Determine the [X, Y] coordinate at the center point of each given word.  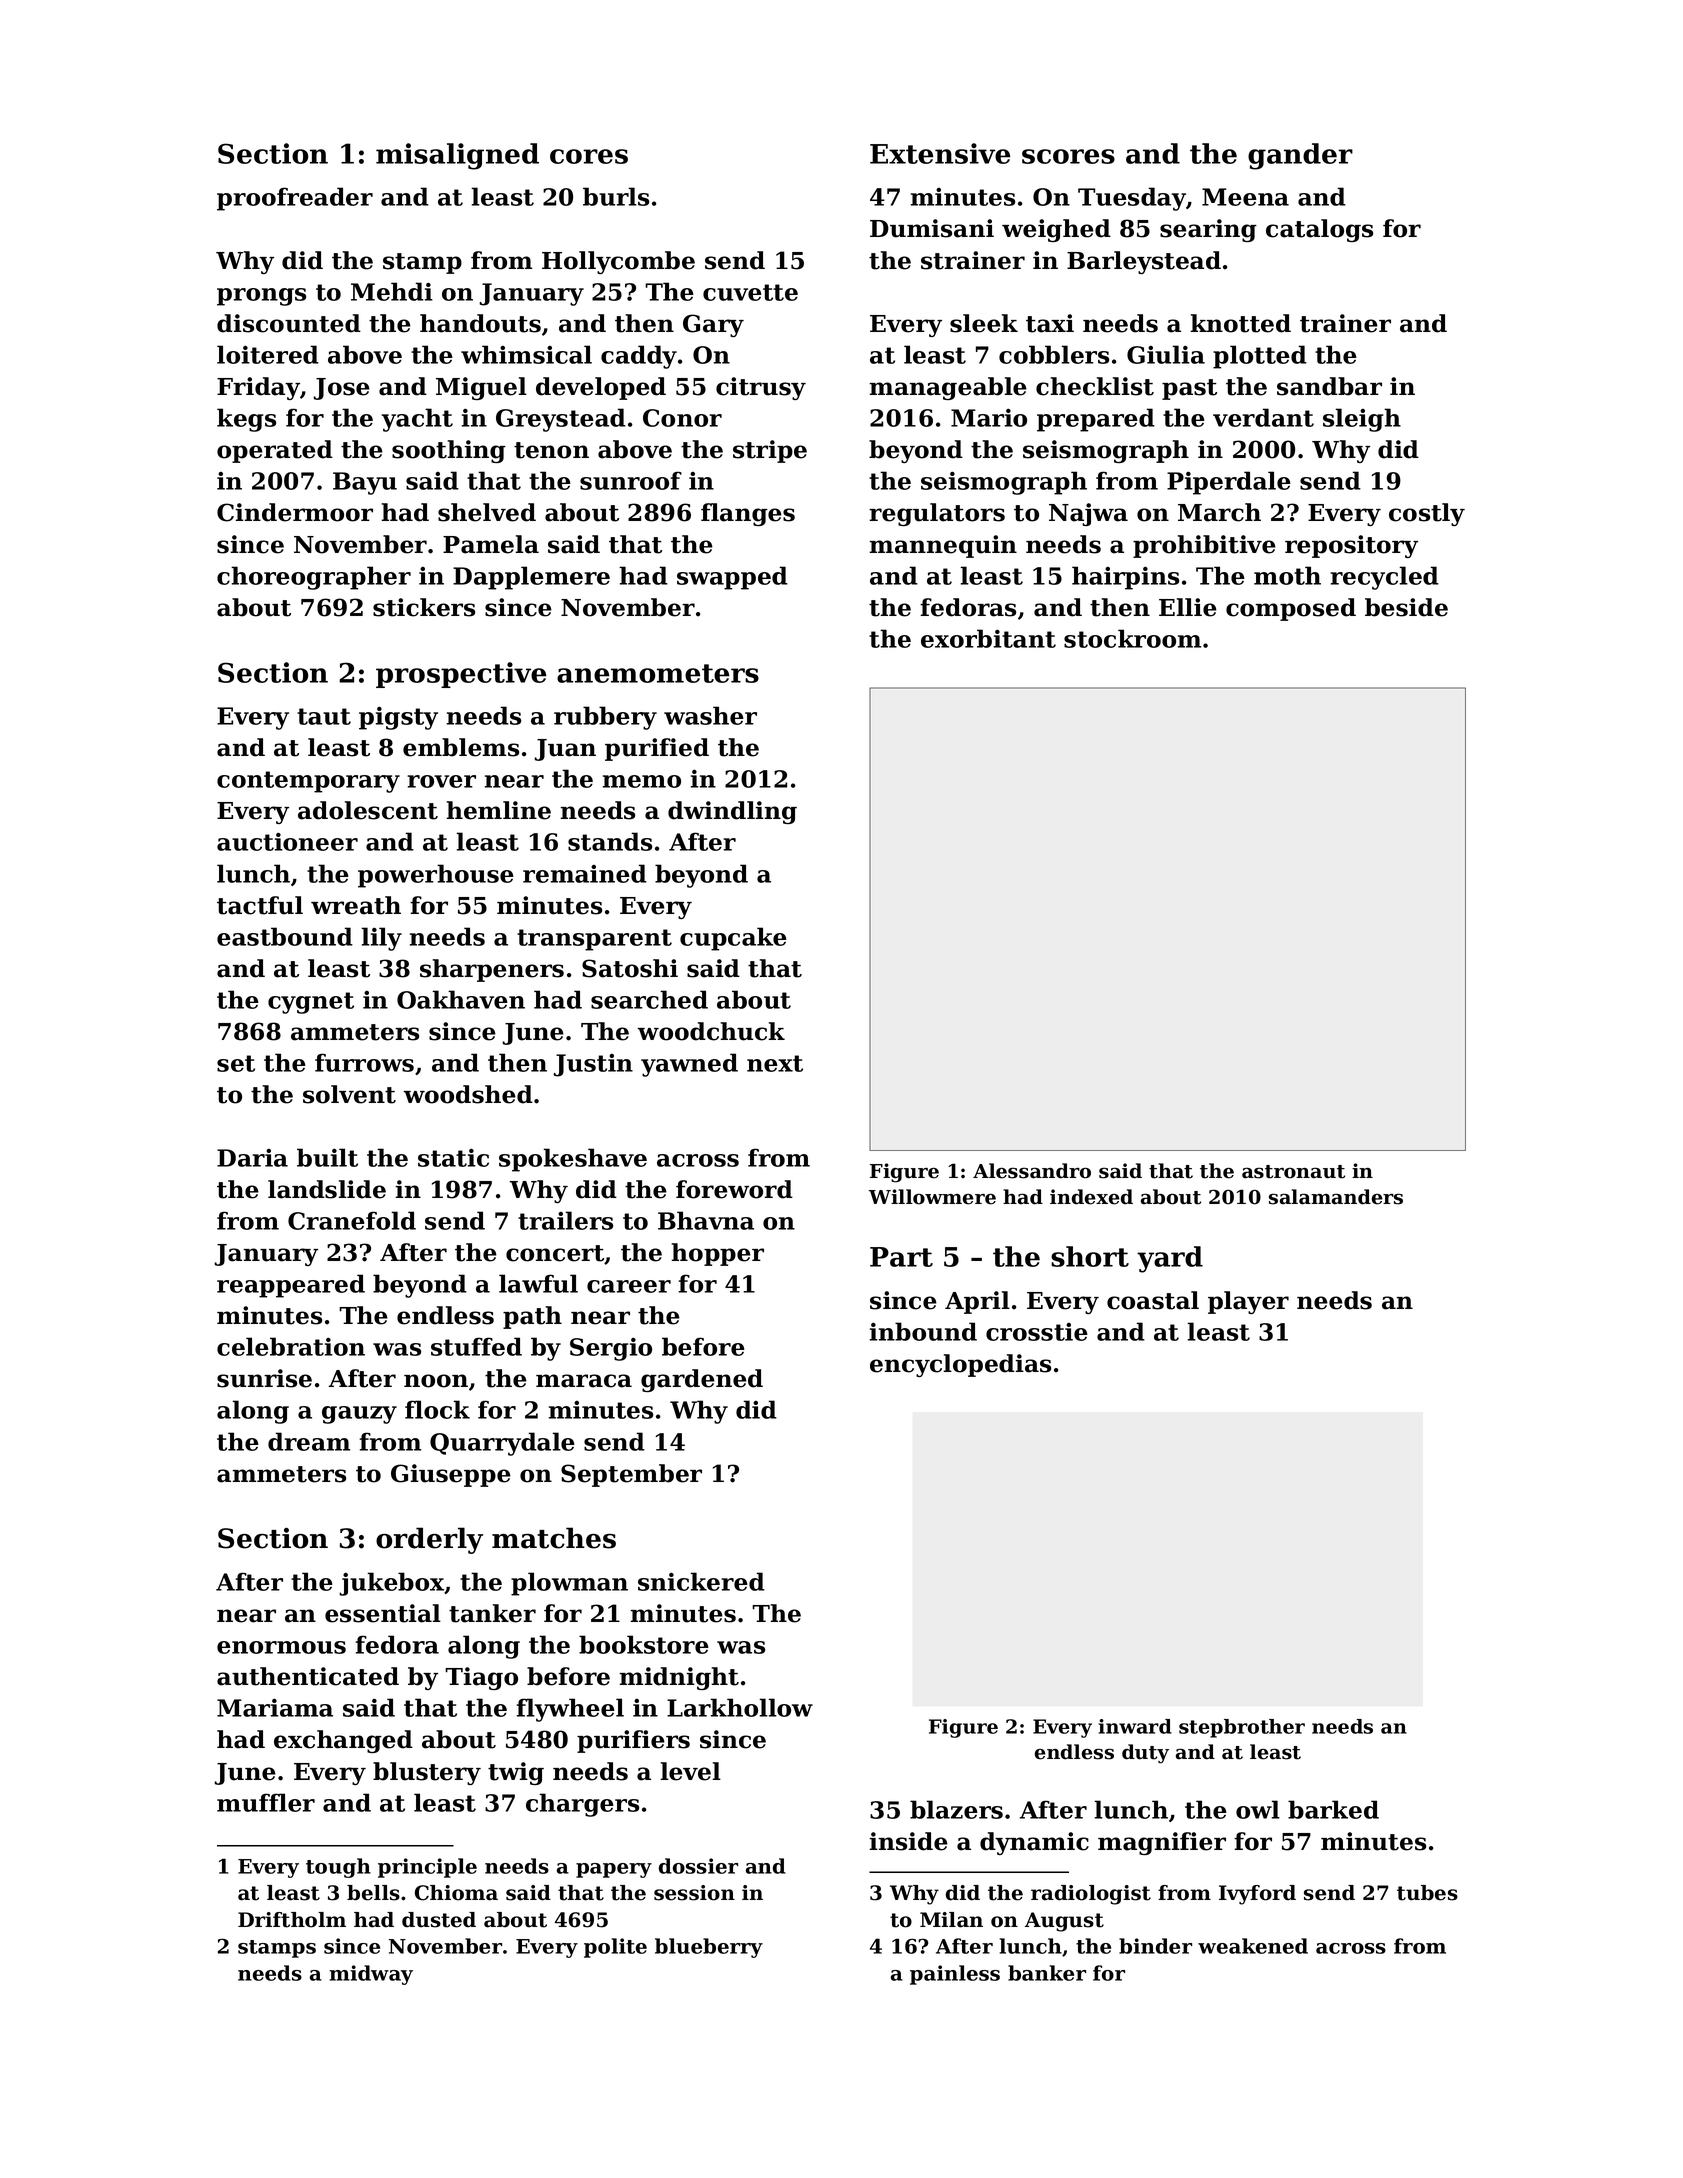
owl [1258, 1809]
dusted [439, 1920]
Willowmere [932, 1197]
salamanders [1336, 1197]
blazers [956, 1809]
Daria [252, 1158]
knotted [1241, 323]
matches [554, 1538]
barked [1333, 1809]
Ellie [1188, 607]
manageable [948, 388]
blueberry [709, 1948]
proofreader [295, 199]
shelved [487, 512]
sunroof [631, 480]
